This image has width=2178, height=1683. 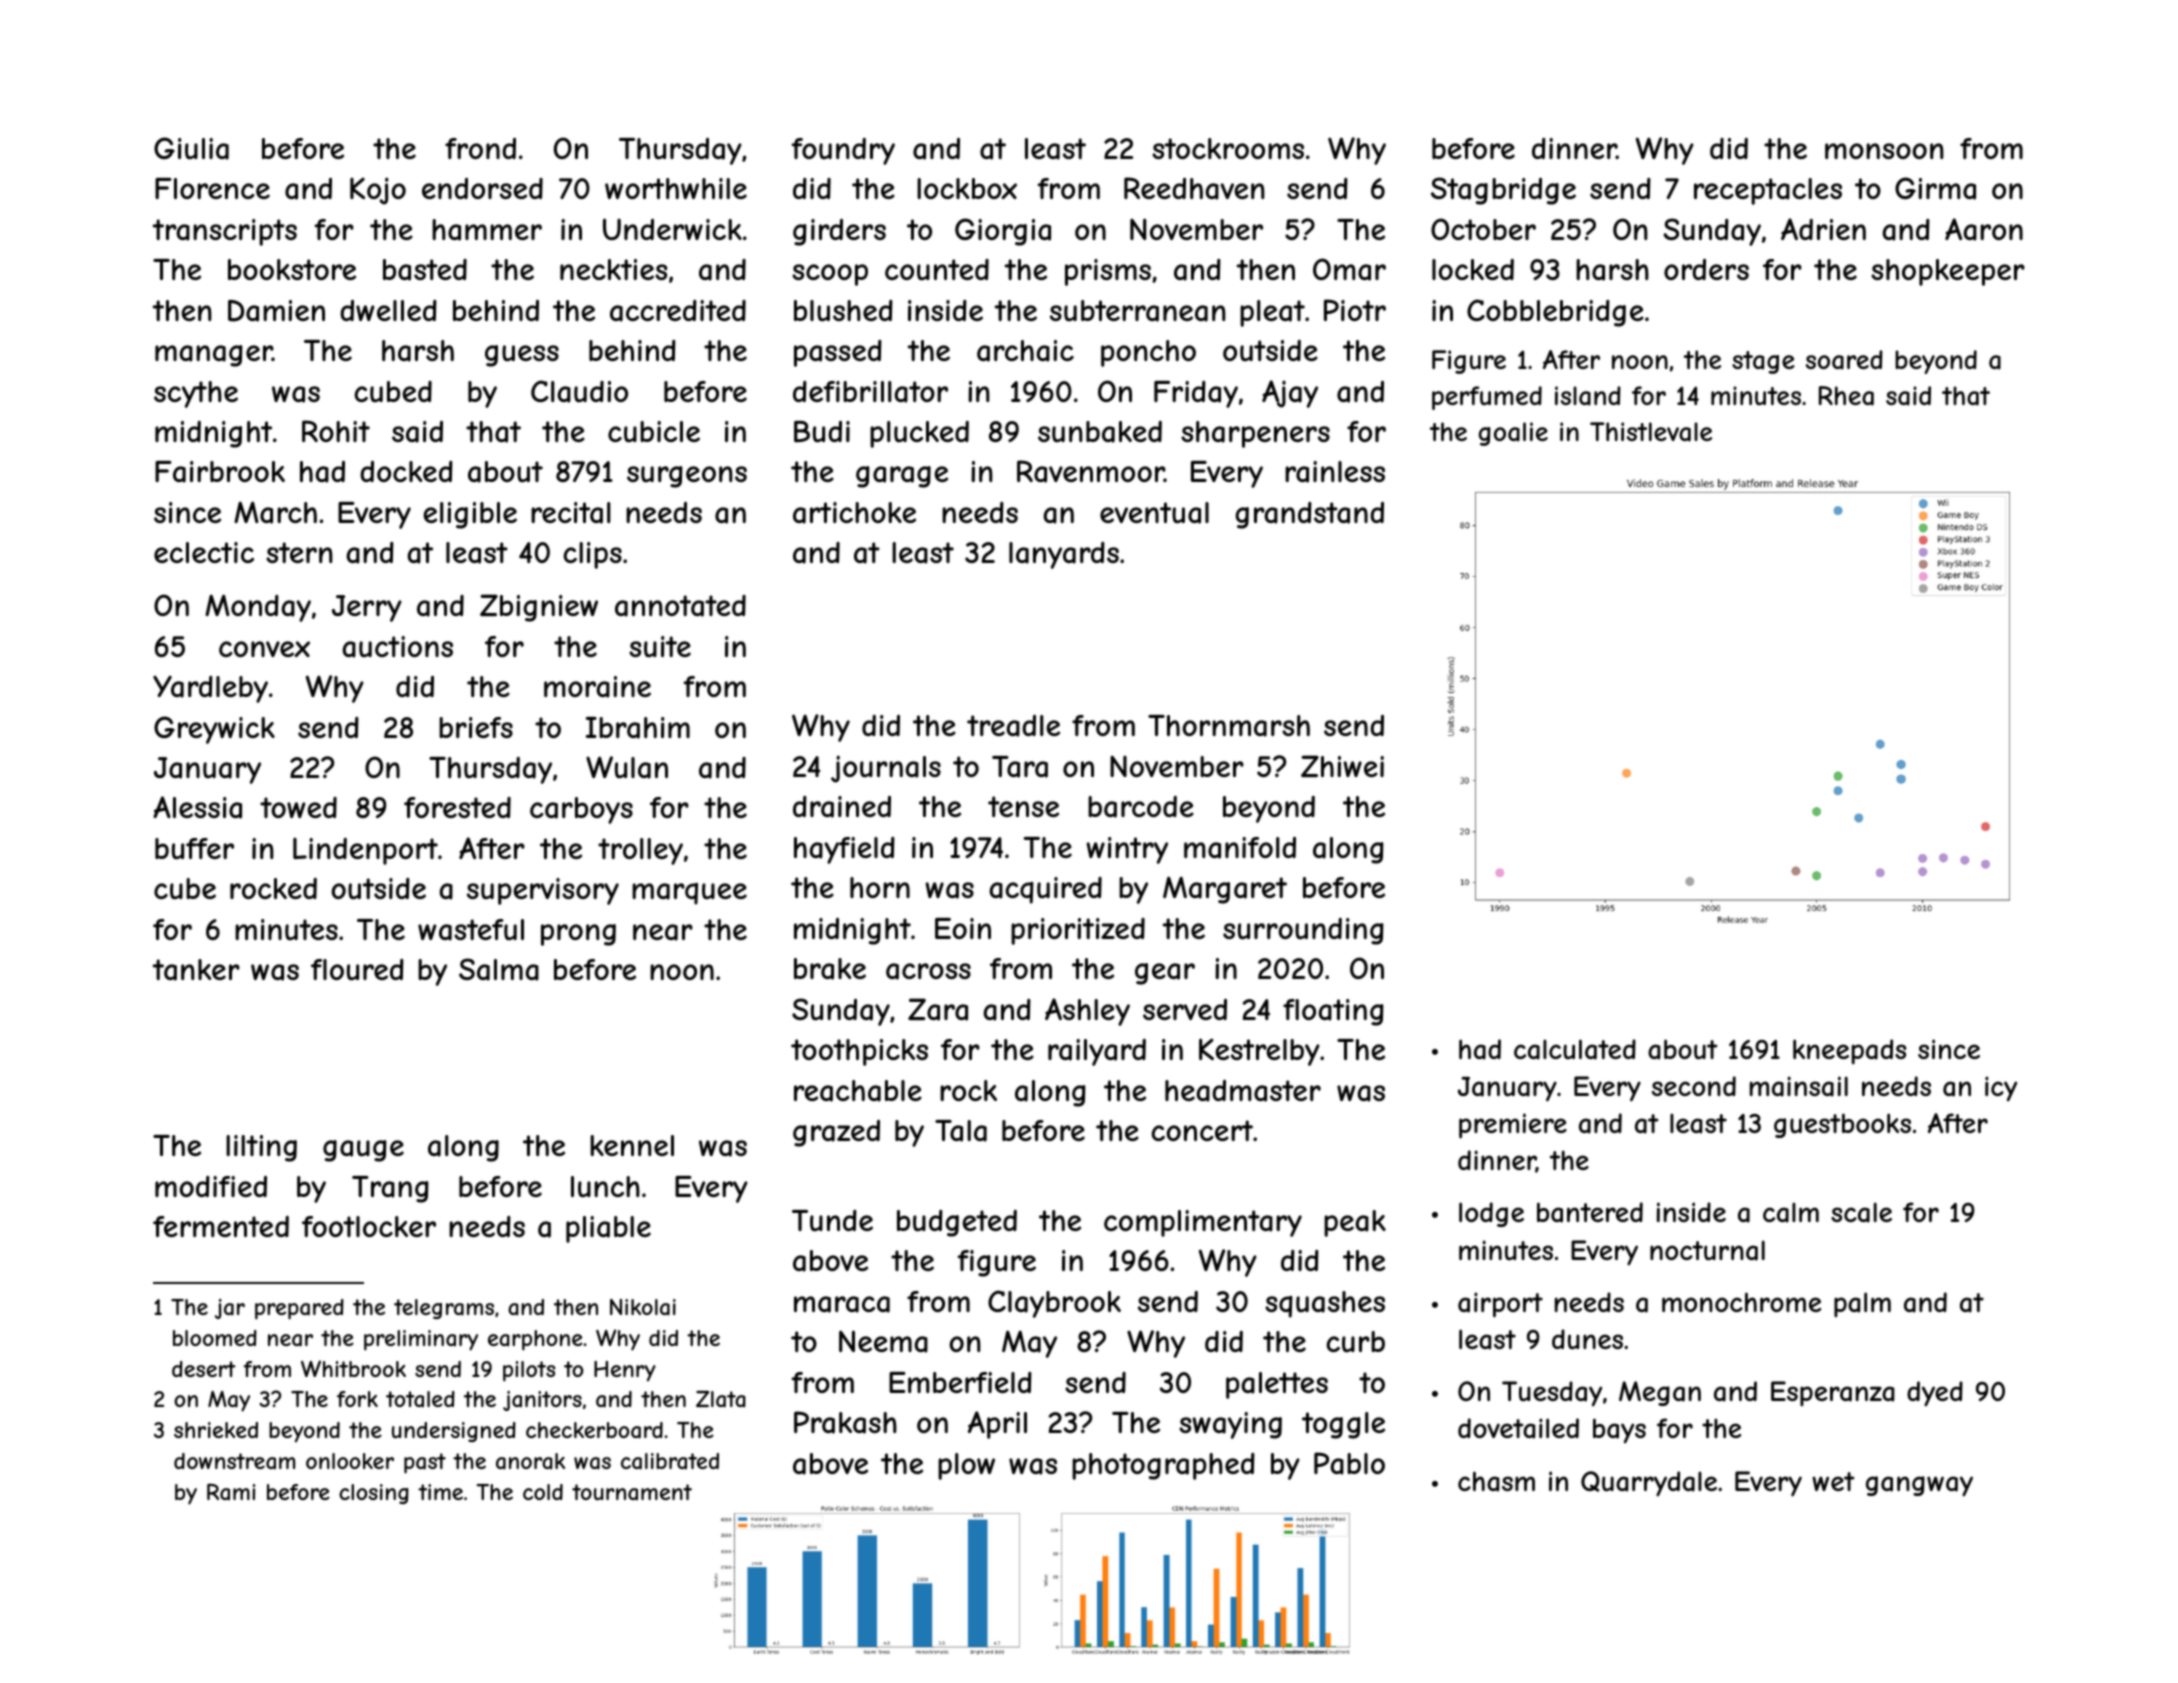 What do you see at coordinates (571, 513) in the image?
I see `recital` at bounding box center [571, 513].
